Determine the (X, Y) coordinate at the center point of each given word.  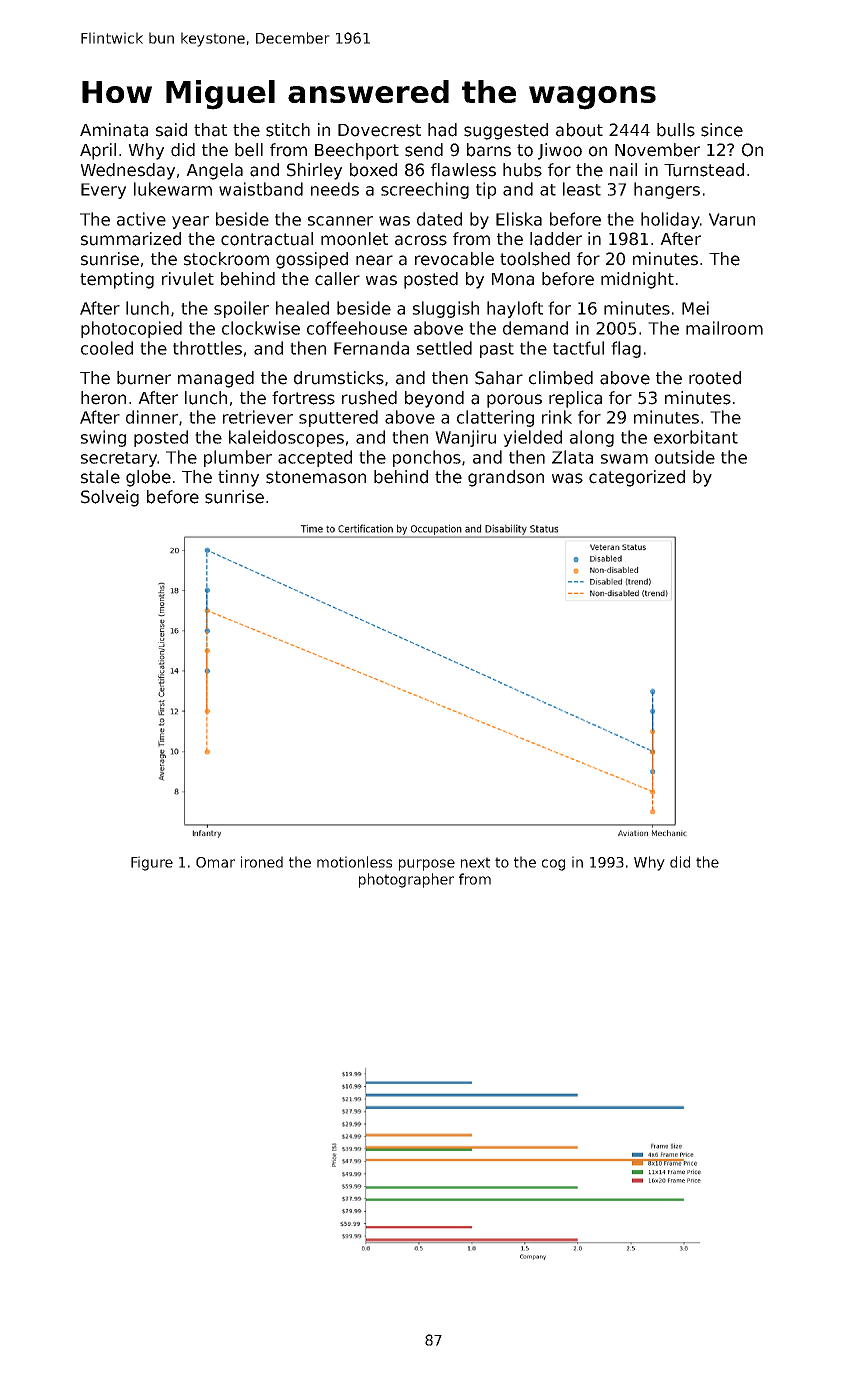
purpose (427, 865)
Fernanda (371, 348)
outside (685, 457)
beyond (434, 399)
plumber (238, 458)
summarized (131, 239)
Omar (215, 862)
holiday (670, 220)
